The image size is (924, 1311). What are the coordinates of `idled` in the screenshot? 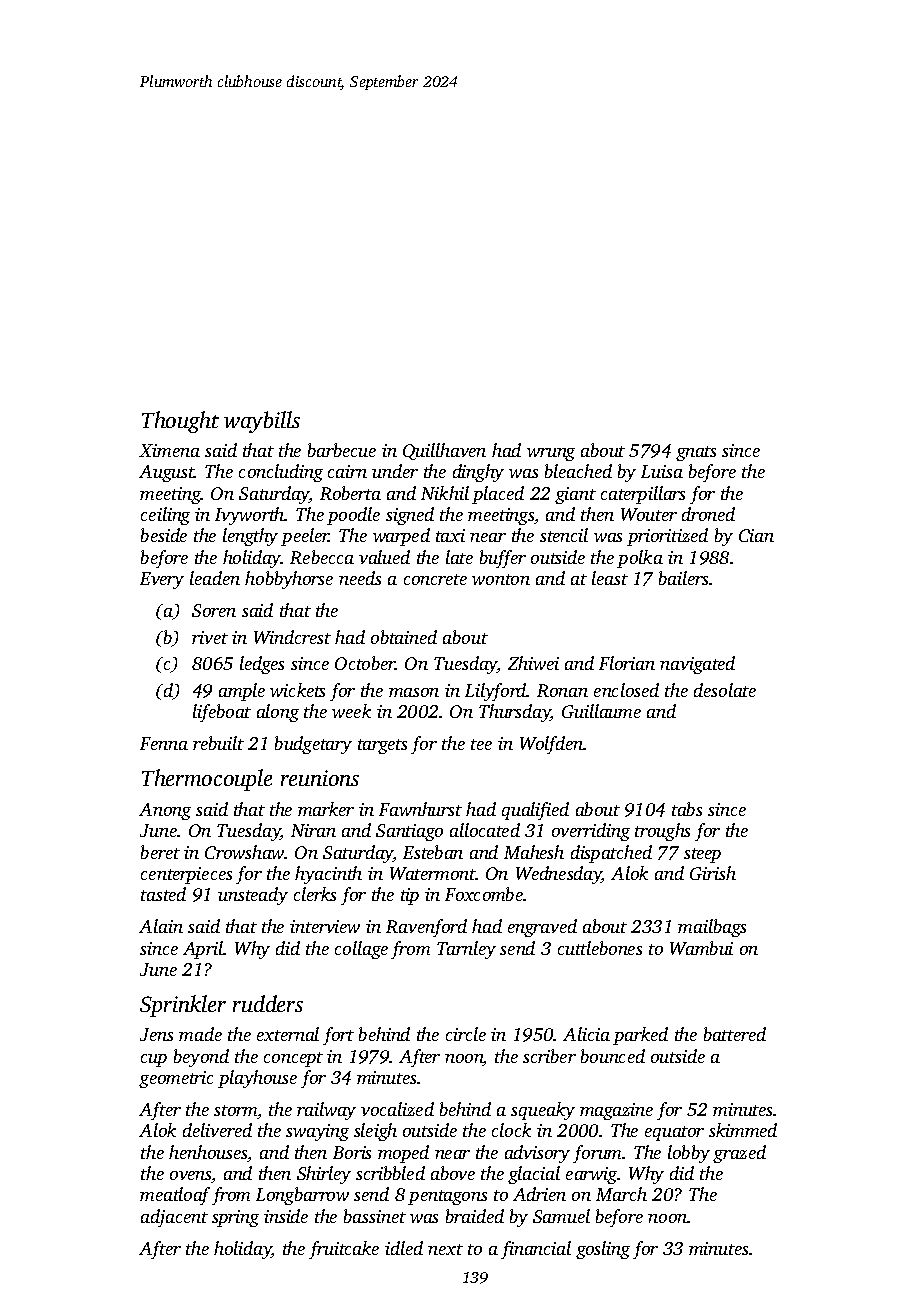 It's located at (404, 1248).
